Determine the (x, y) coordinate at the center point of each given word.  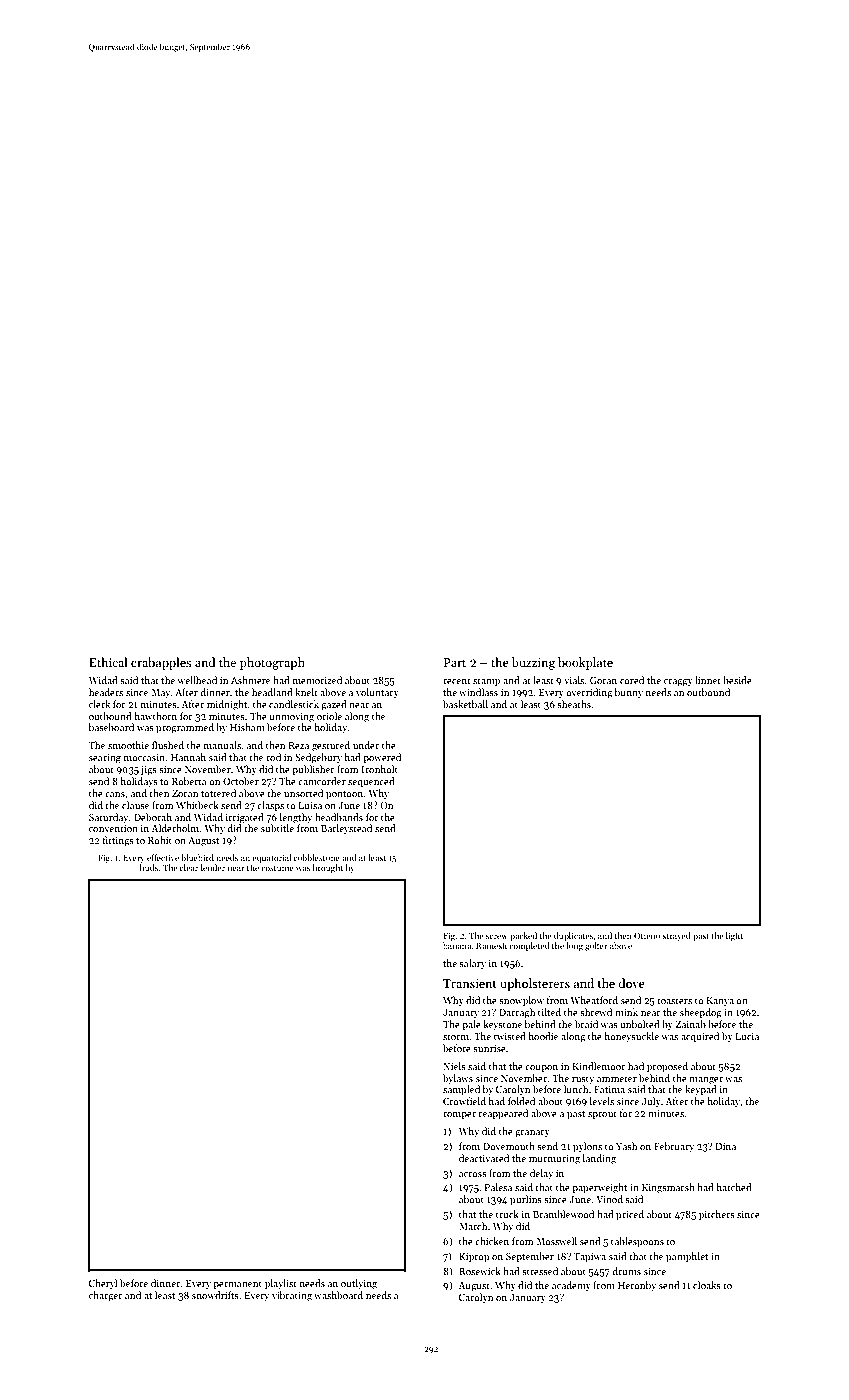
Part (454, 662)
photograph (272, 663)
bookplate (585, 663)
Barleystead (346, 829)
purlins (526, 1200)
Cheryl (103, 1284)
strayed (676, 936)
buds (149, 867)
